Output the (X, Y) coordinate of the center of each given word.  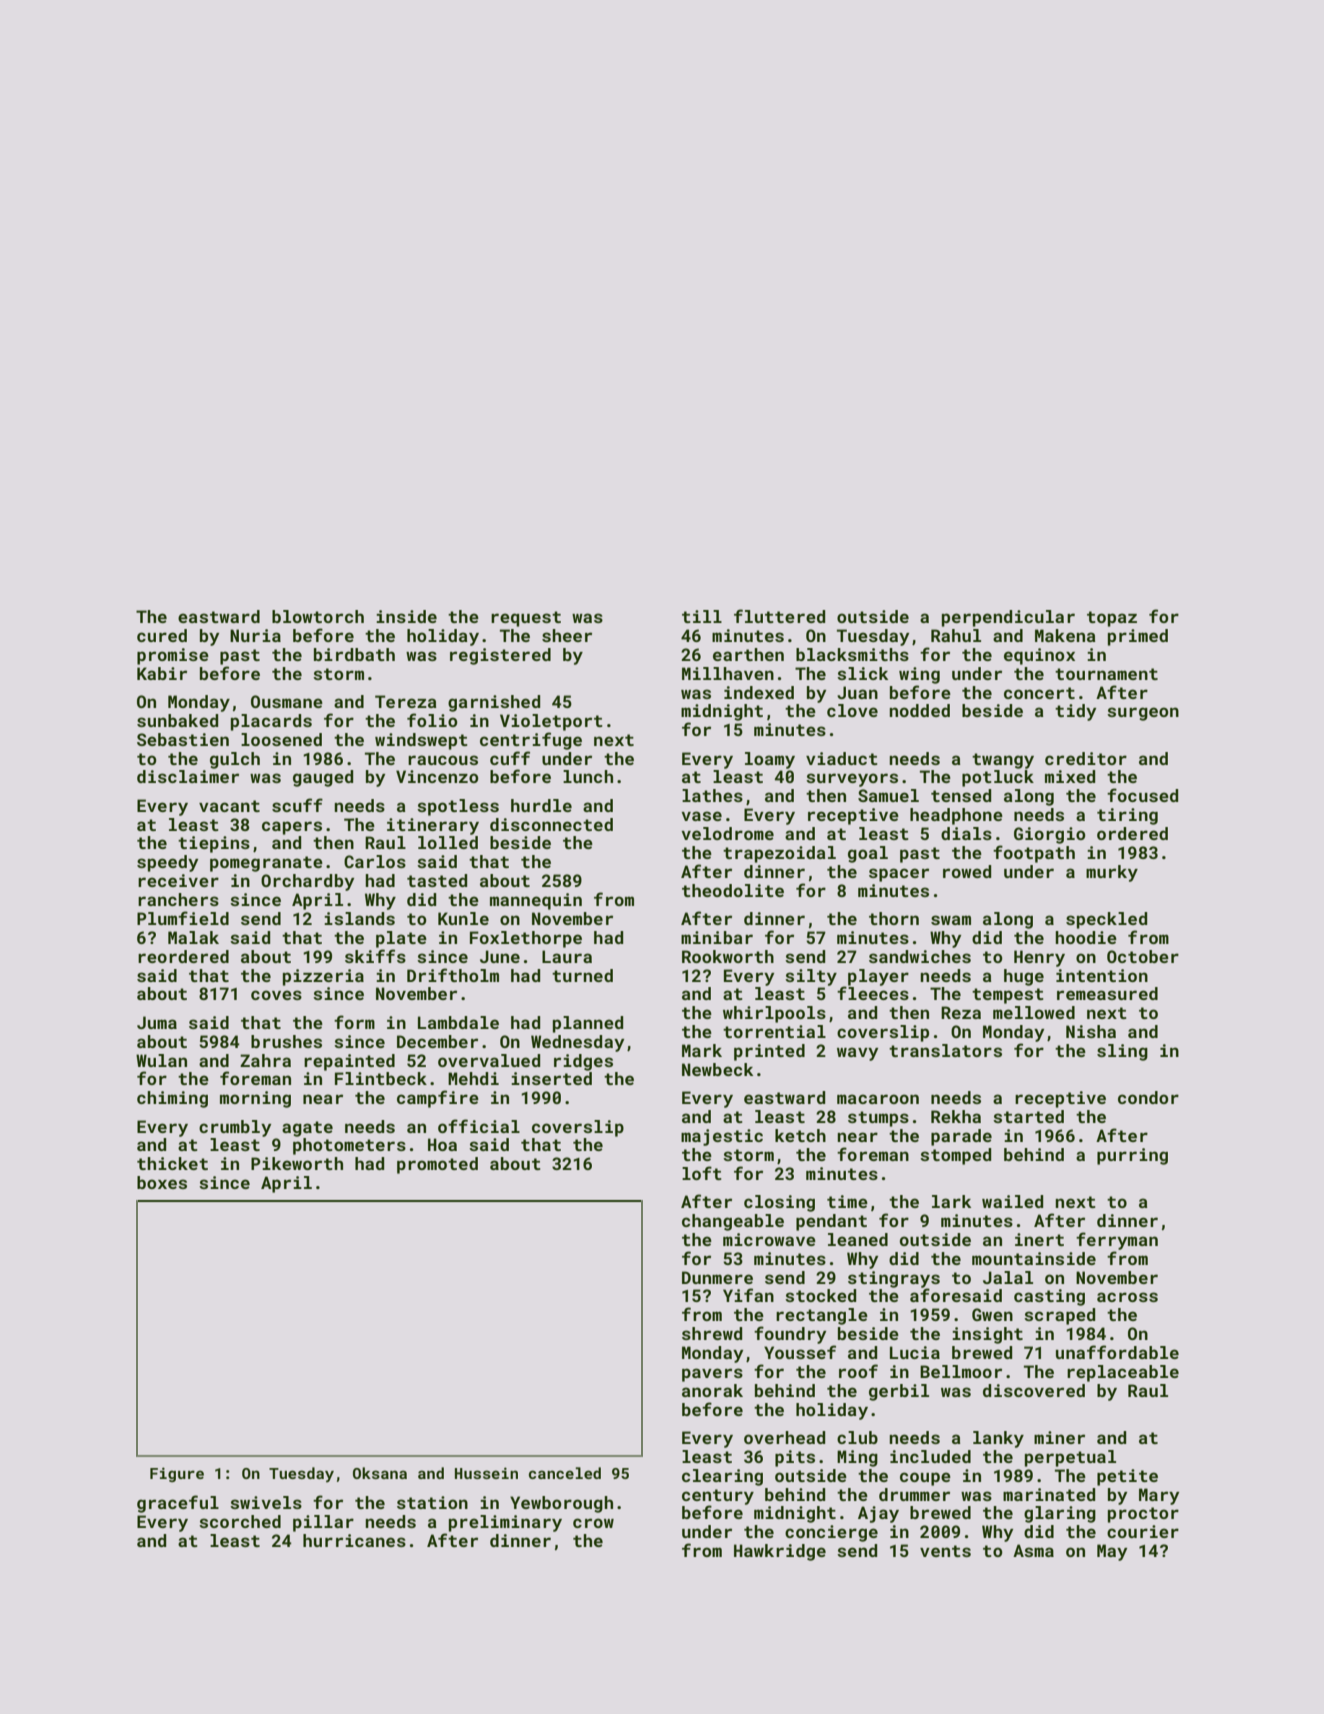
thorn (894, 918)
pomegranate (266, 864)
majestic (722, 1137)
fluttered (779, 616)
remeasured (1107, 993)
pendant (831, 1222)
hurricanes (354, 1540)
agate (307, 1129)
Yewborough (561, 1504)
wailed (1012, 1201)
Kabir (162, 673)
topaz (1112, 619)
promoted (437, 1165)
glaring (1060, 1514)
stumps (878, 1119)
